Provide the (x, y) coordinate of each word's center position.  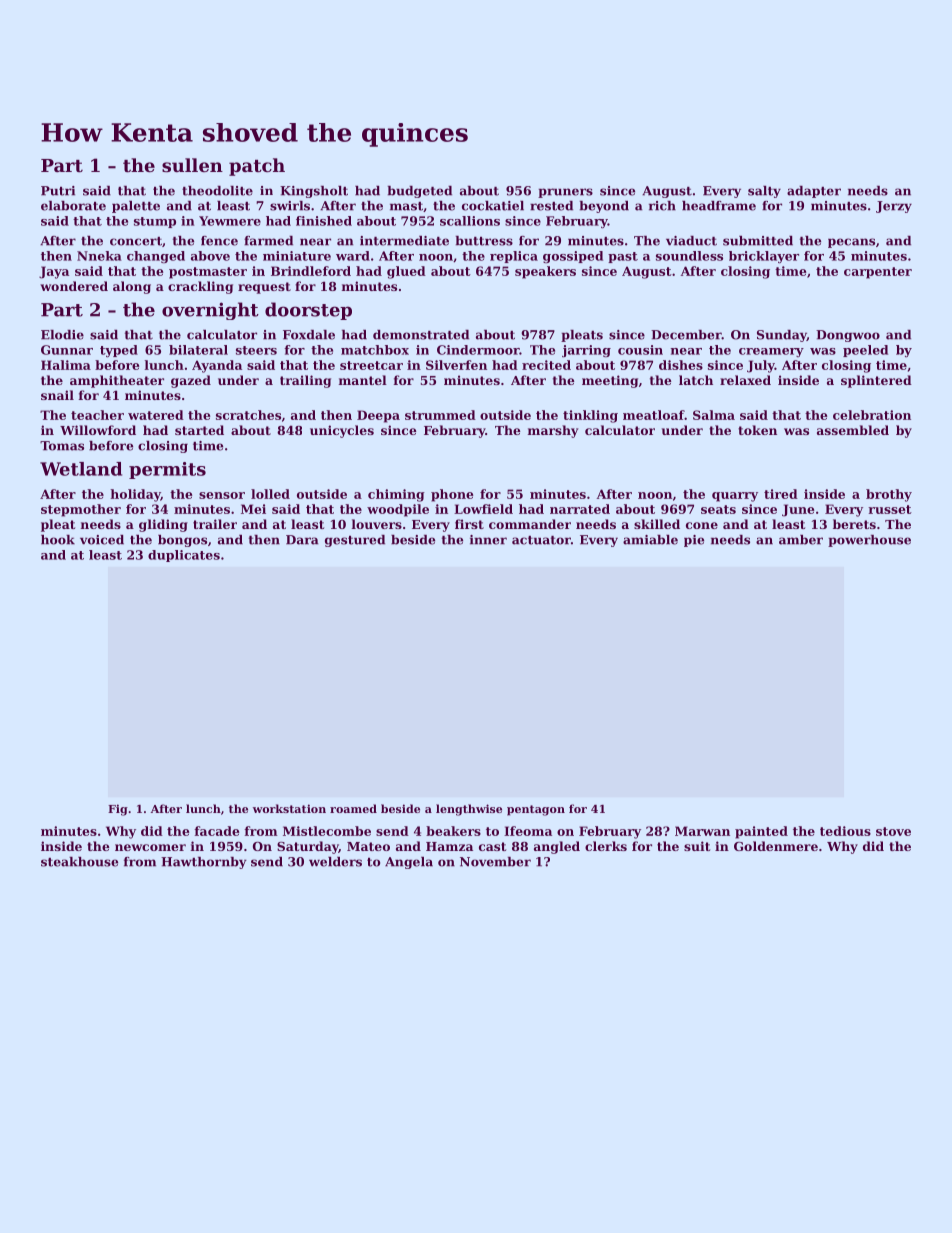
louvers (377, 524)
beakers (453, 831)
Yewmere (230, 221)
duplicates (184, 556)
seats (718, 509)
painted (761, 832)
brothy (889, 495)
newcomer (150, 847)
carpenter (878, 273)
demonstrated (421, 335)
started (199, 430)
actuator (541, 540)
